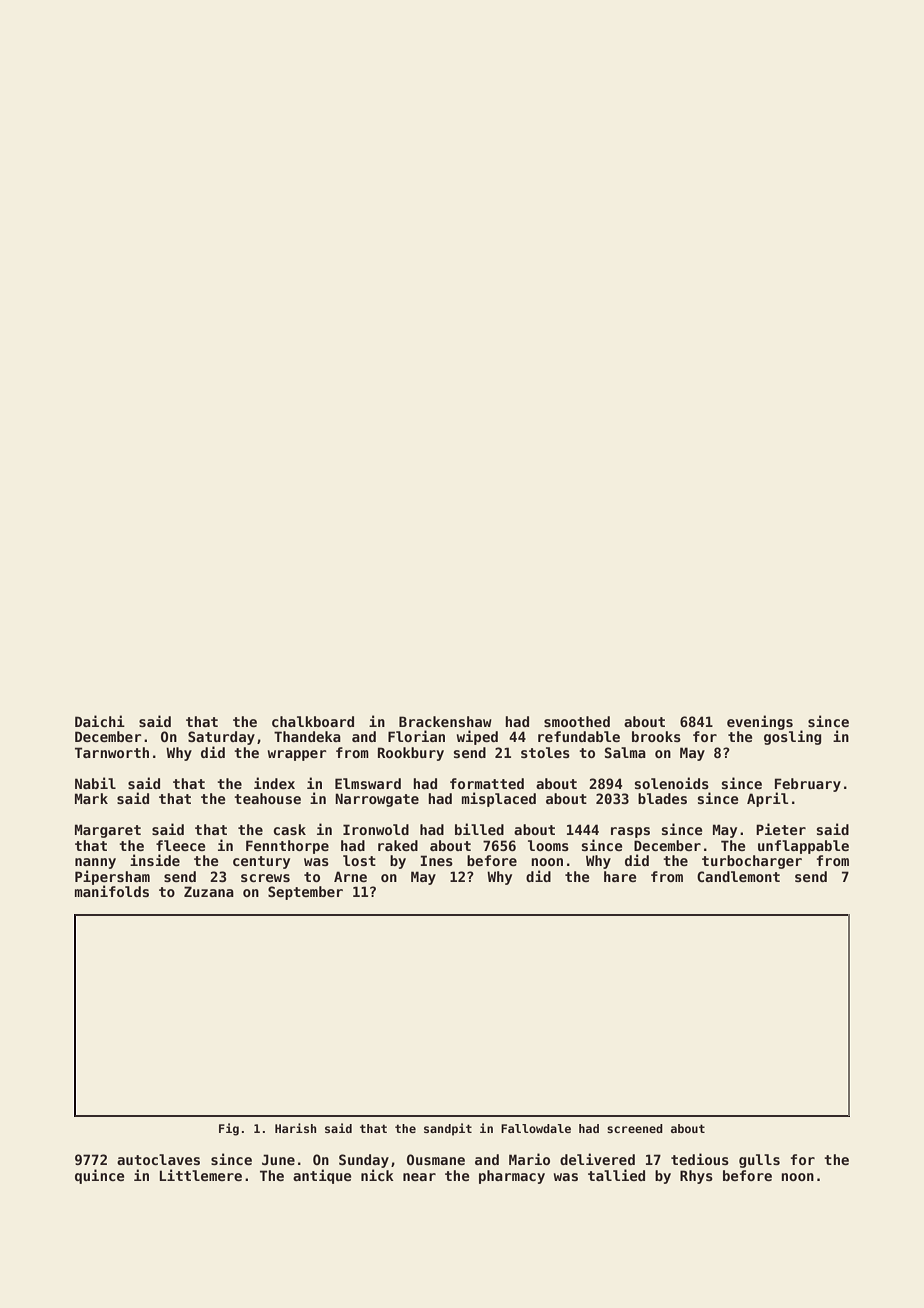  Describe the element at coordinates (767, 799) in the screenshot. I see `April` at that location.
